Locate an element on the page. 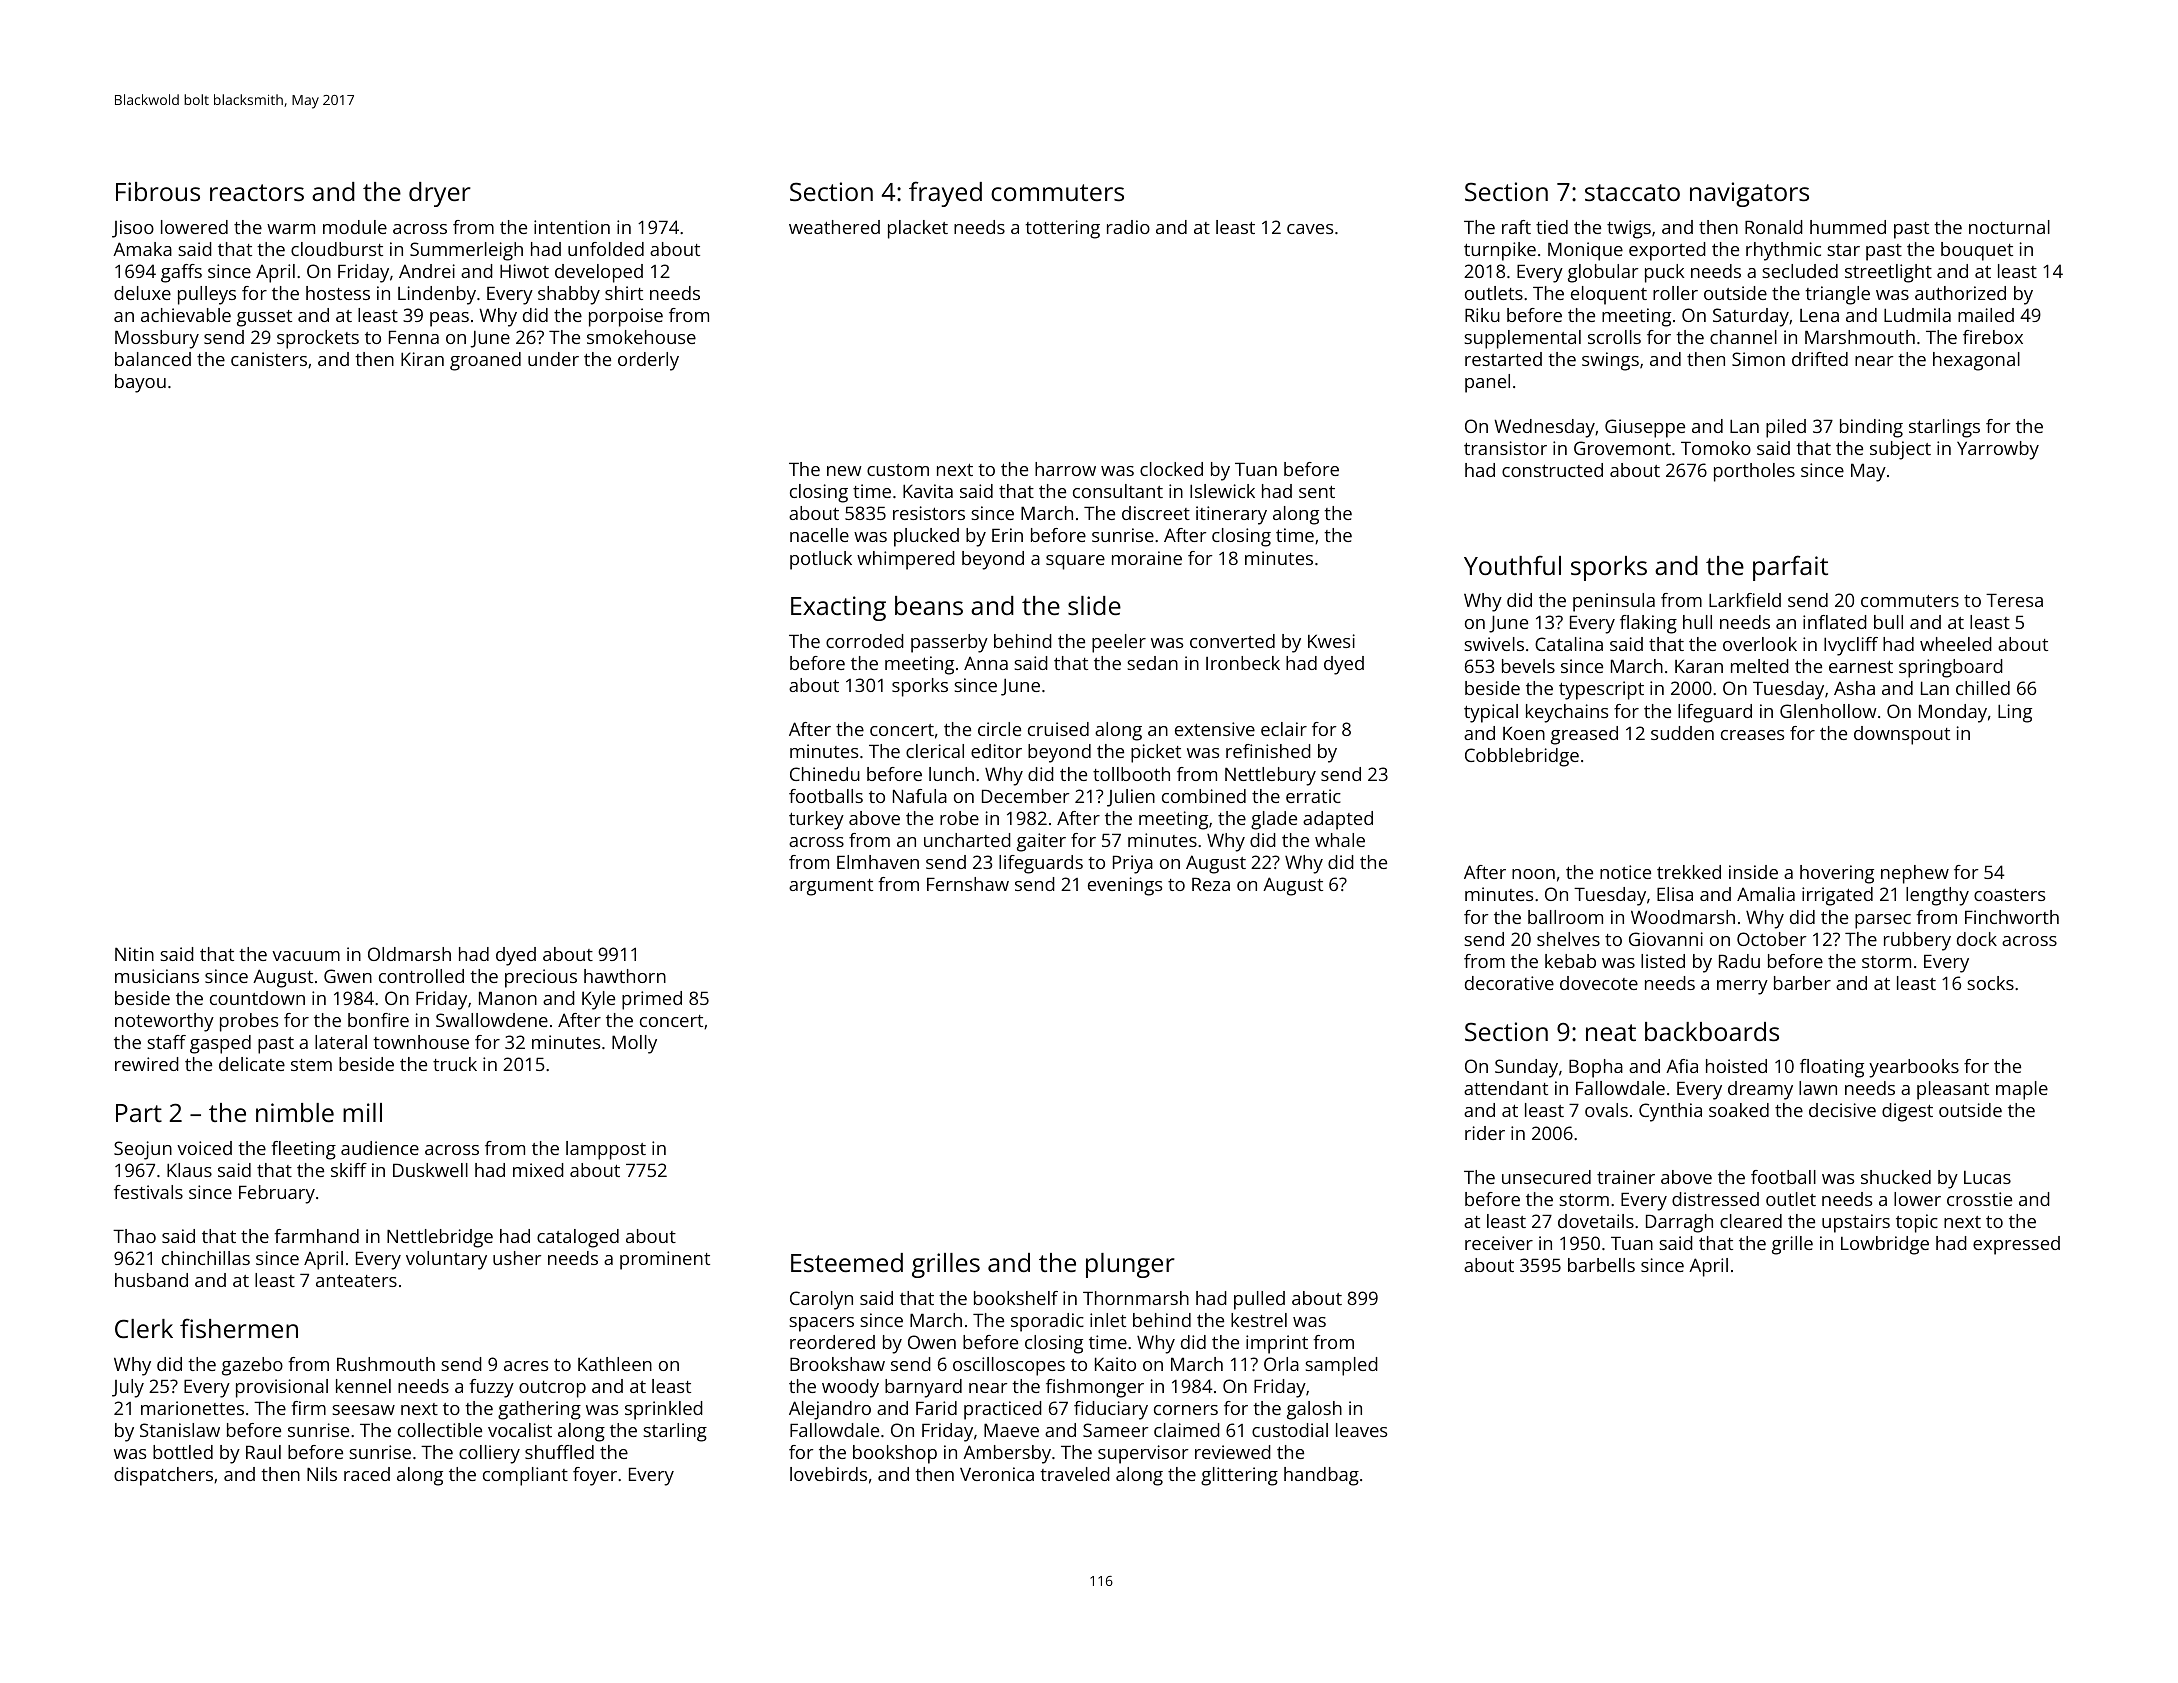 The image size is (2178, 1683). bookshelf is located at coordinates (1016, 1298).
